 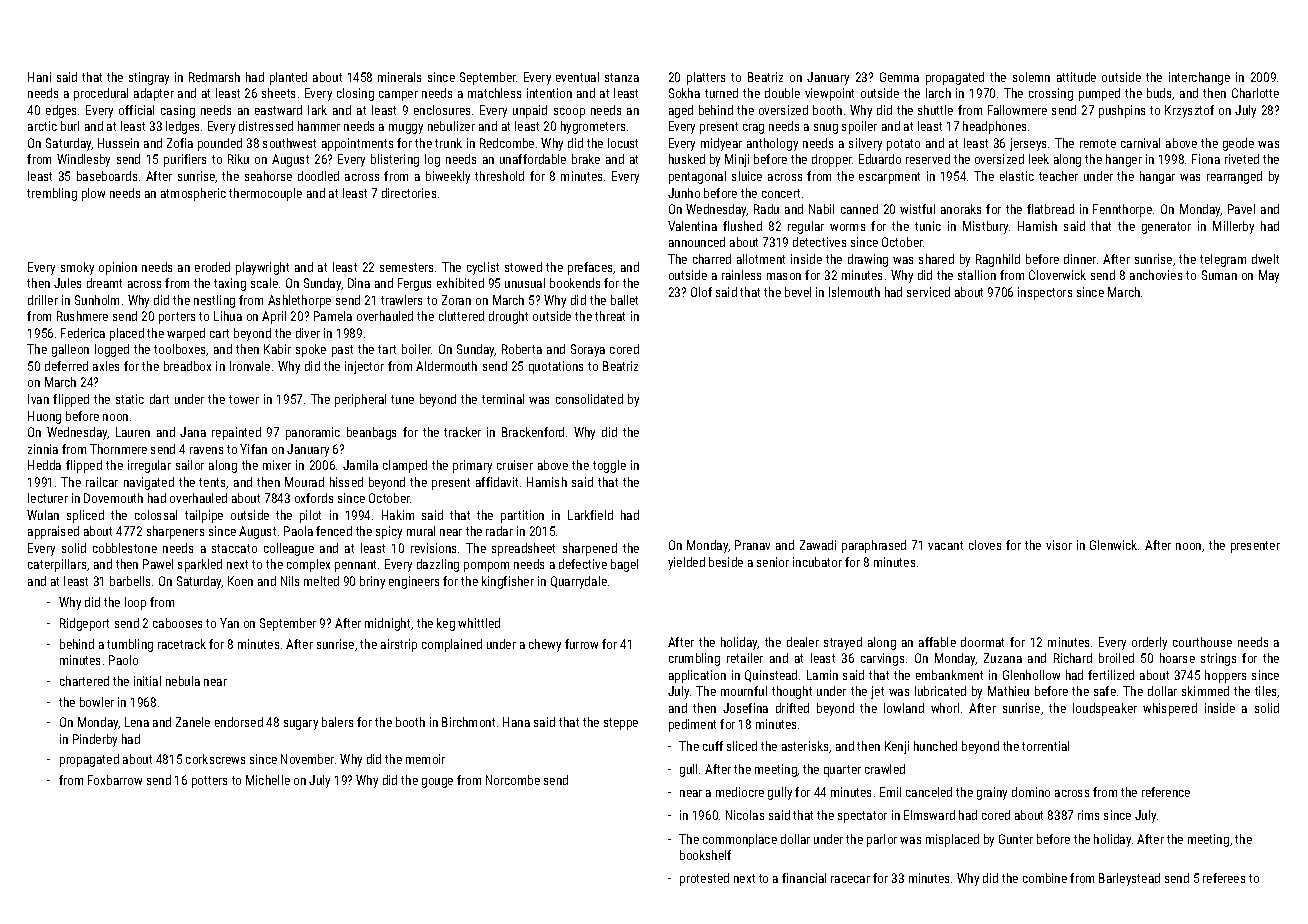 What do you see at coordinates (1242, 159) in the screenshot?
I see `riveted` at bounding box center [1242, 159].
